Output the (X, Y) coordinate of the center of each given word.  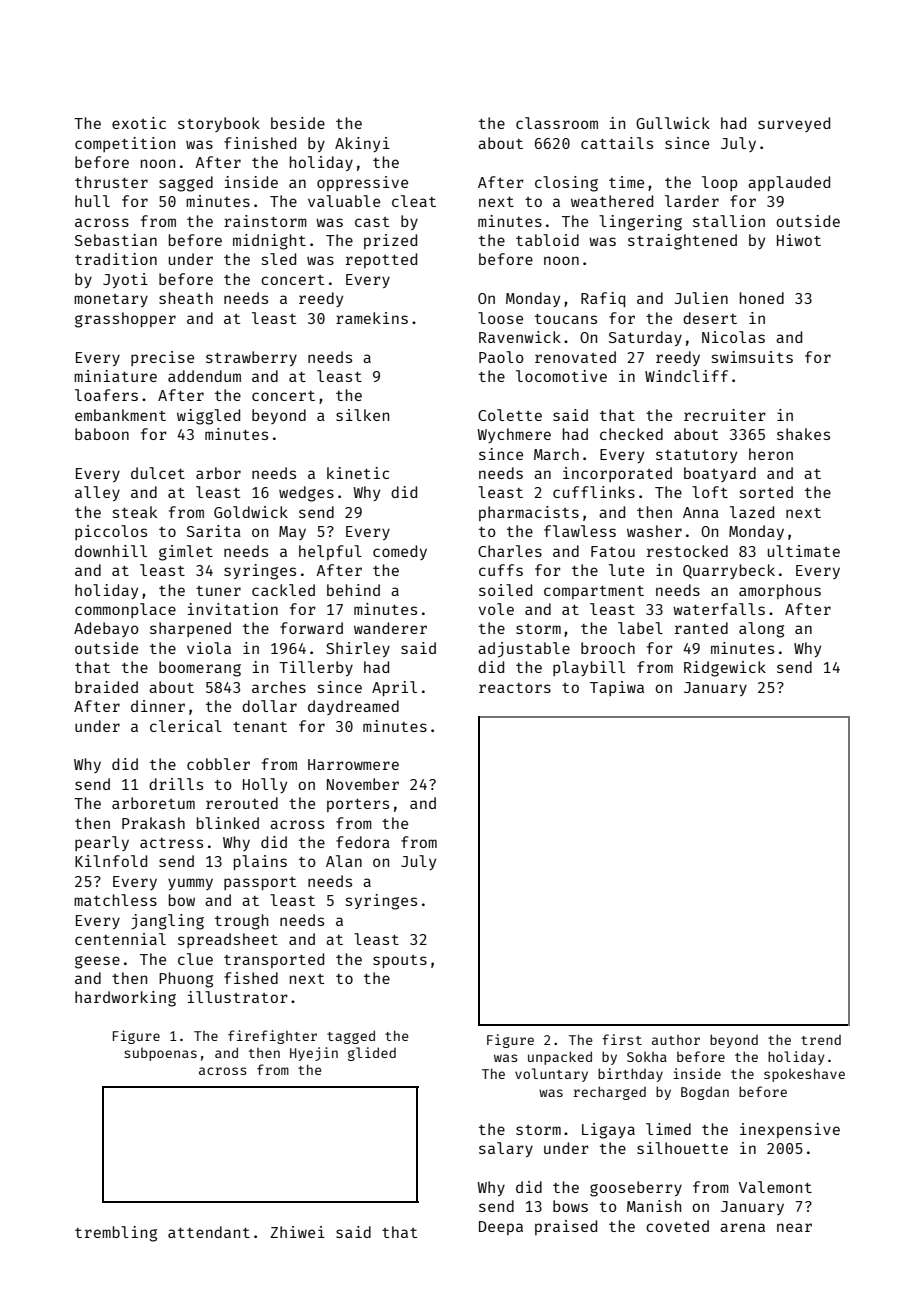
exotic (139, 123)
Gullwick (673, 123)
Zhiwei (297, 1232)
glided (372, 1054)
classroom (557, 123)
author (676, 1040)
